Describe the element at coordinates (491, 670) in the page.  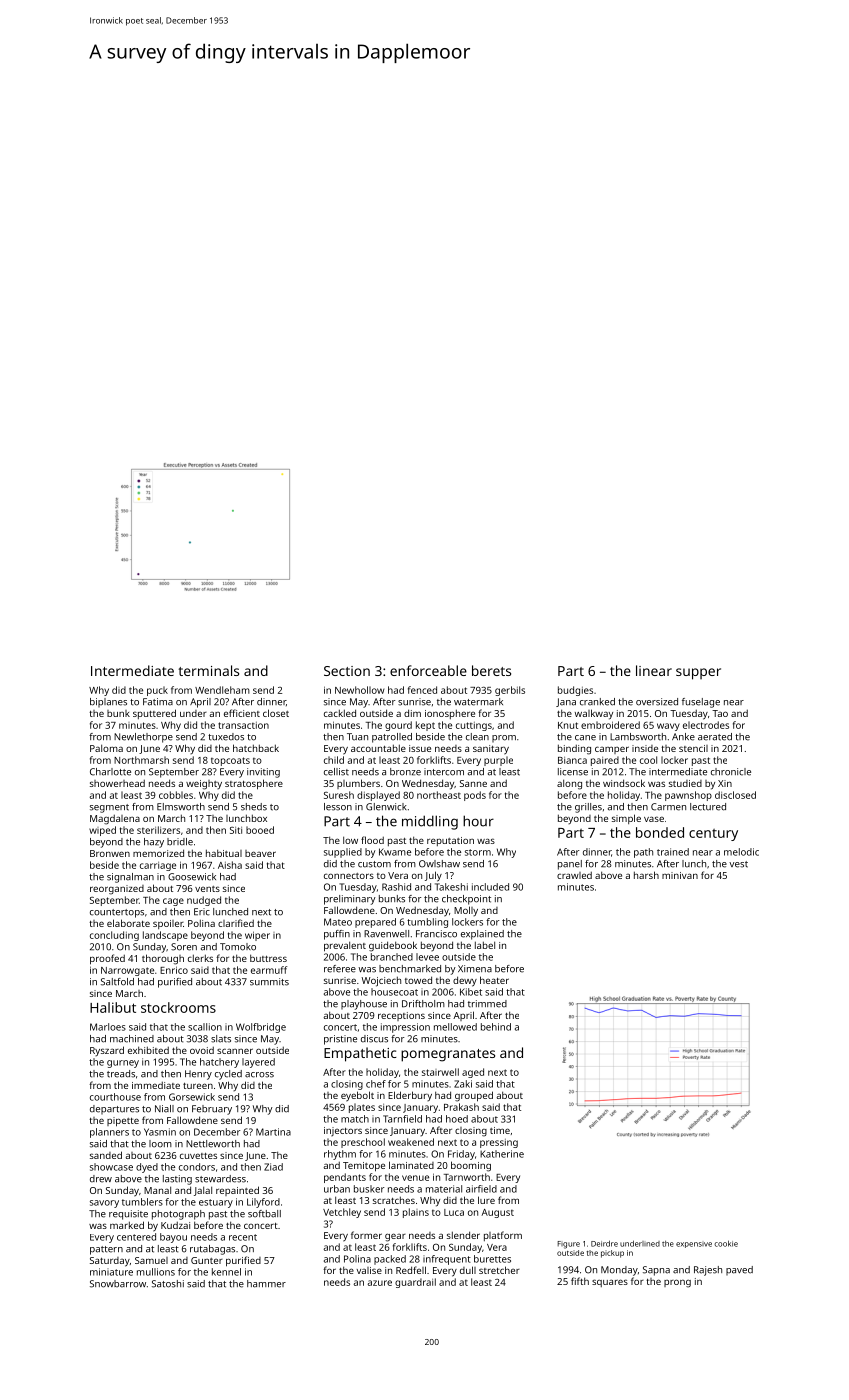
I see `berets` at that location.
